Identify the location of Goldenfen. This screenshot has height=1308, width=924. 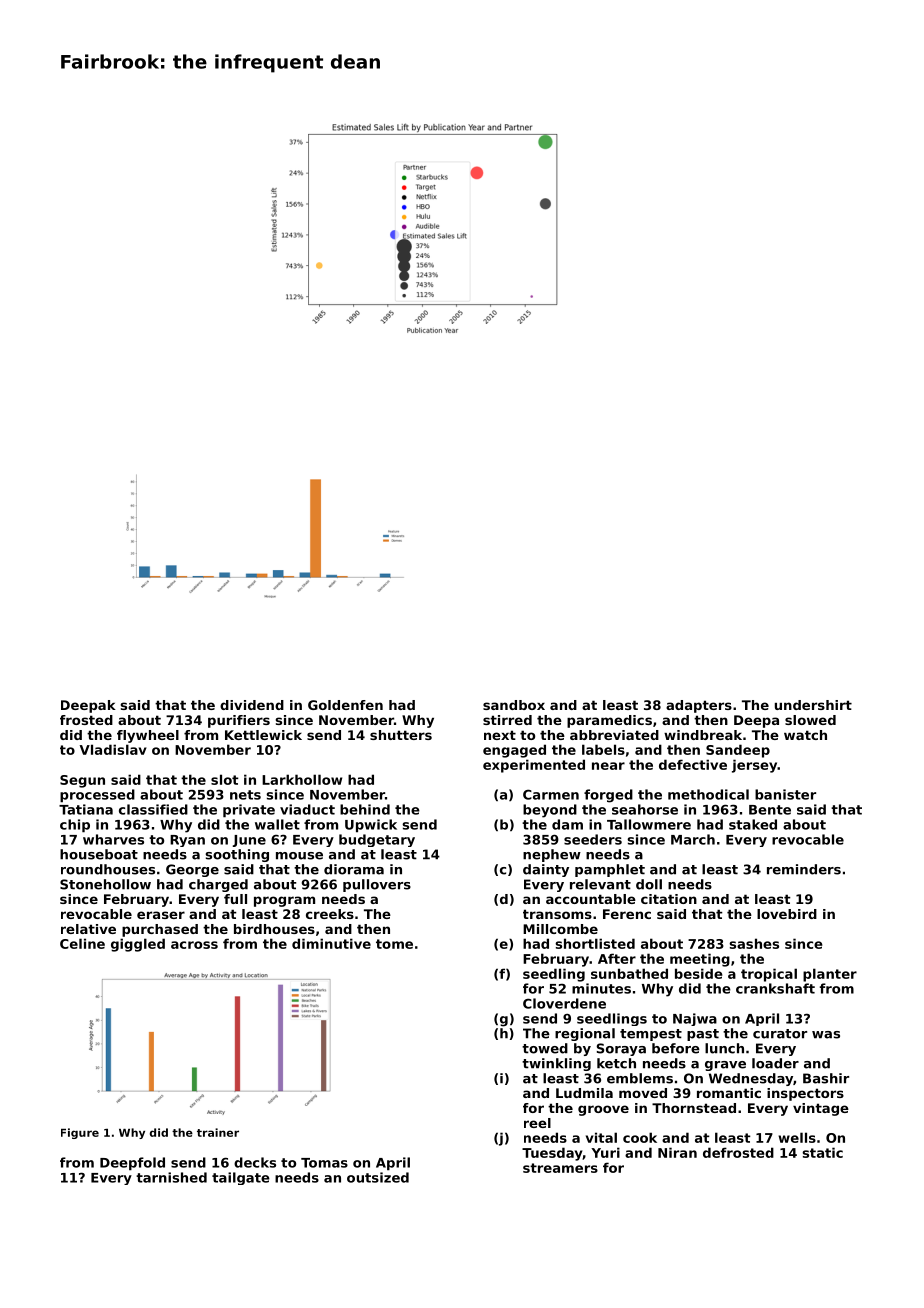
(345, 705).
